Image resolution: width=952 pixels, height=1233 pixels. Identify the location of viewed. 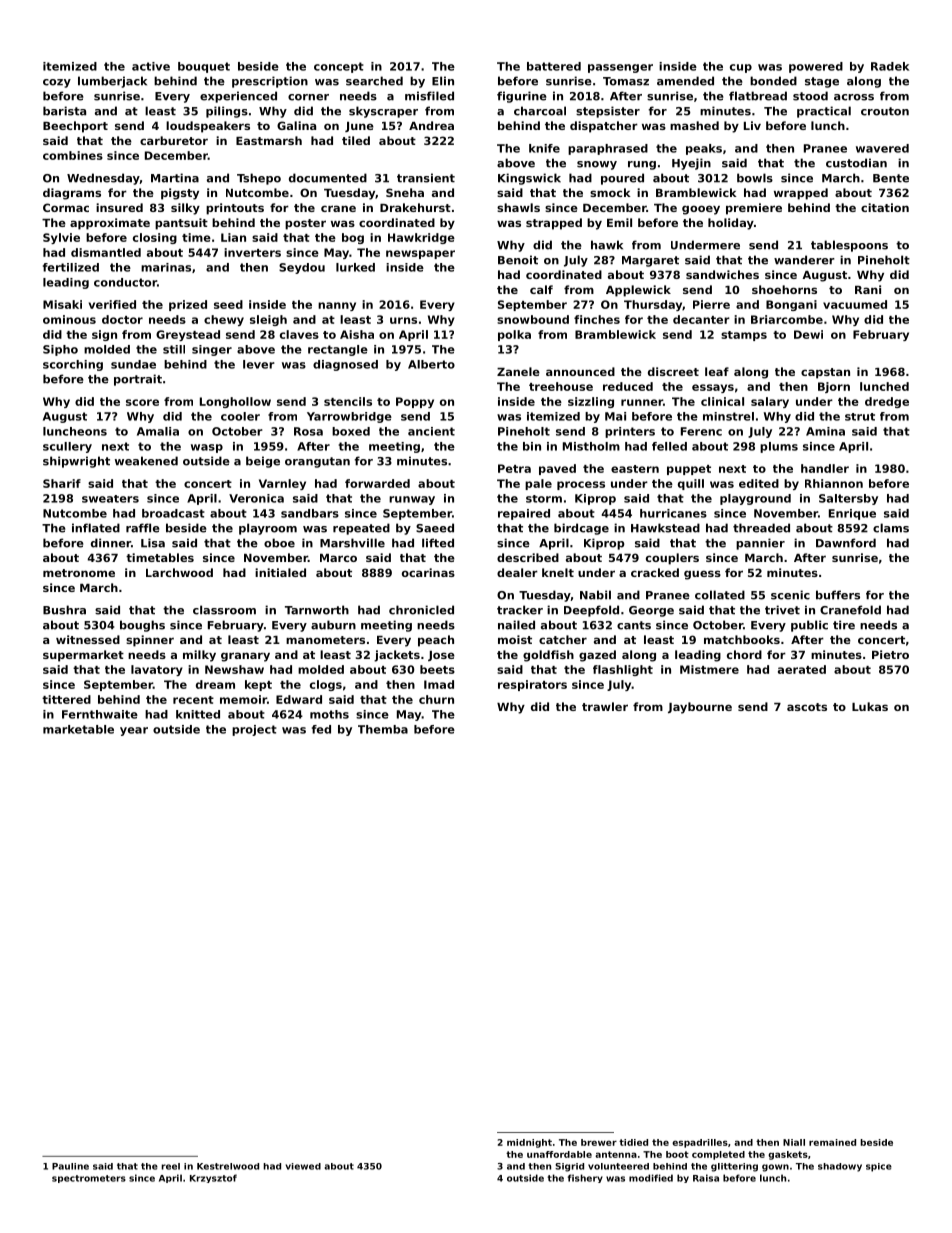
(303, 1166).
